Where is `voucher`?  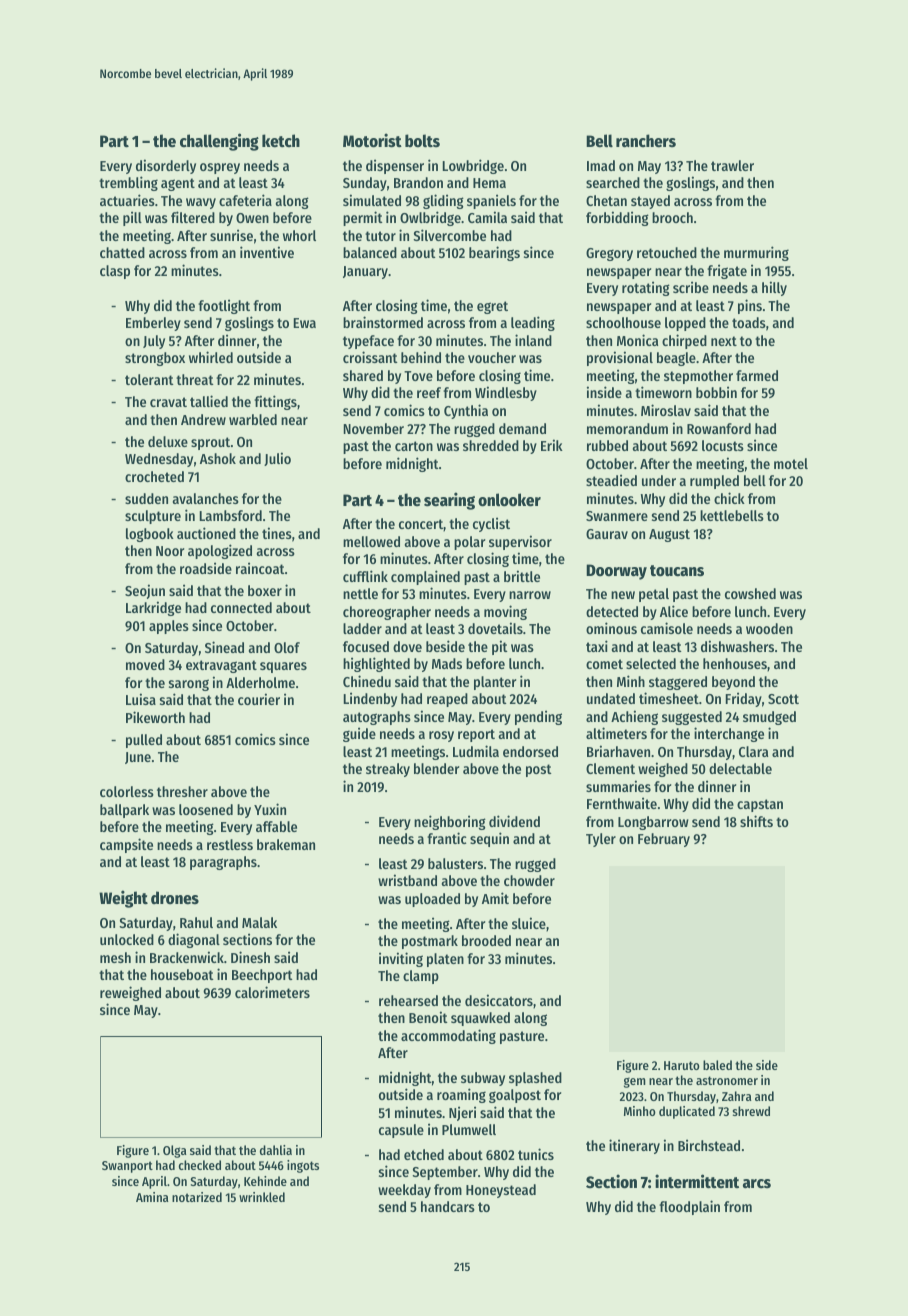
voucher is located at coordinates (492, 357).
